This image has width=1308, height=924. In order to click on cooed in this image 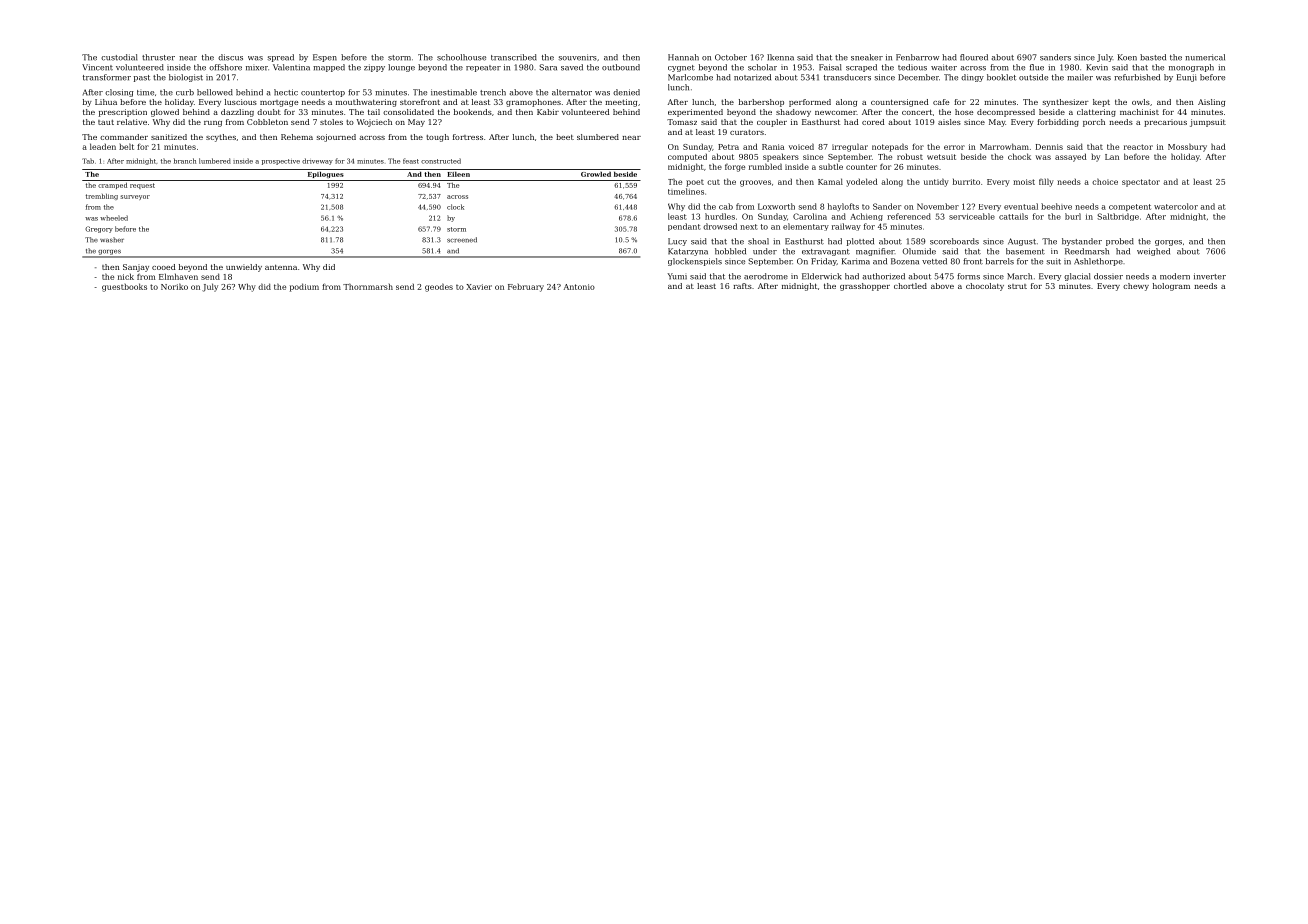, I will do `click(164, 267)`.
